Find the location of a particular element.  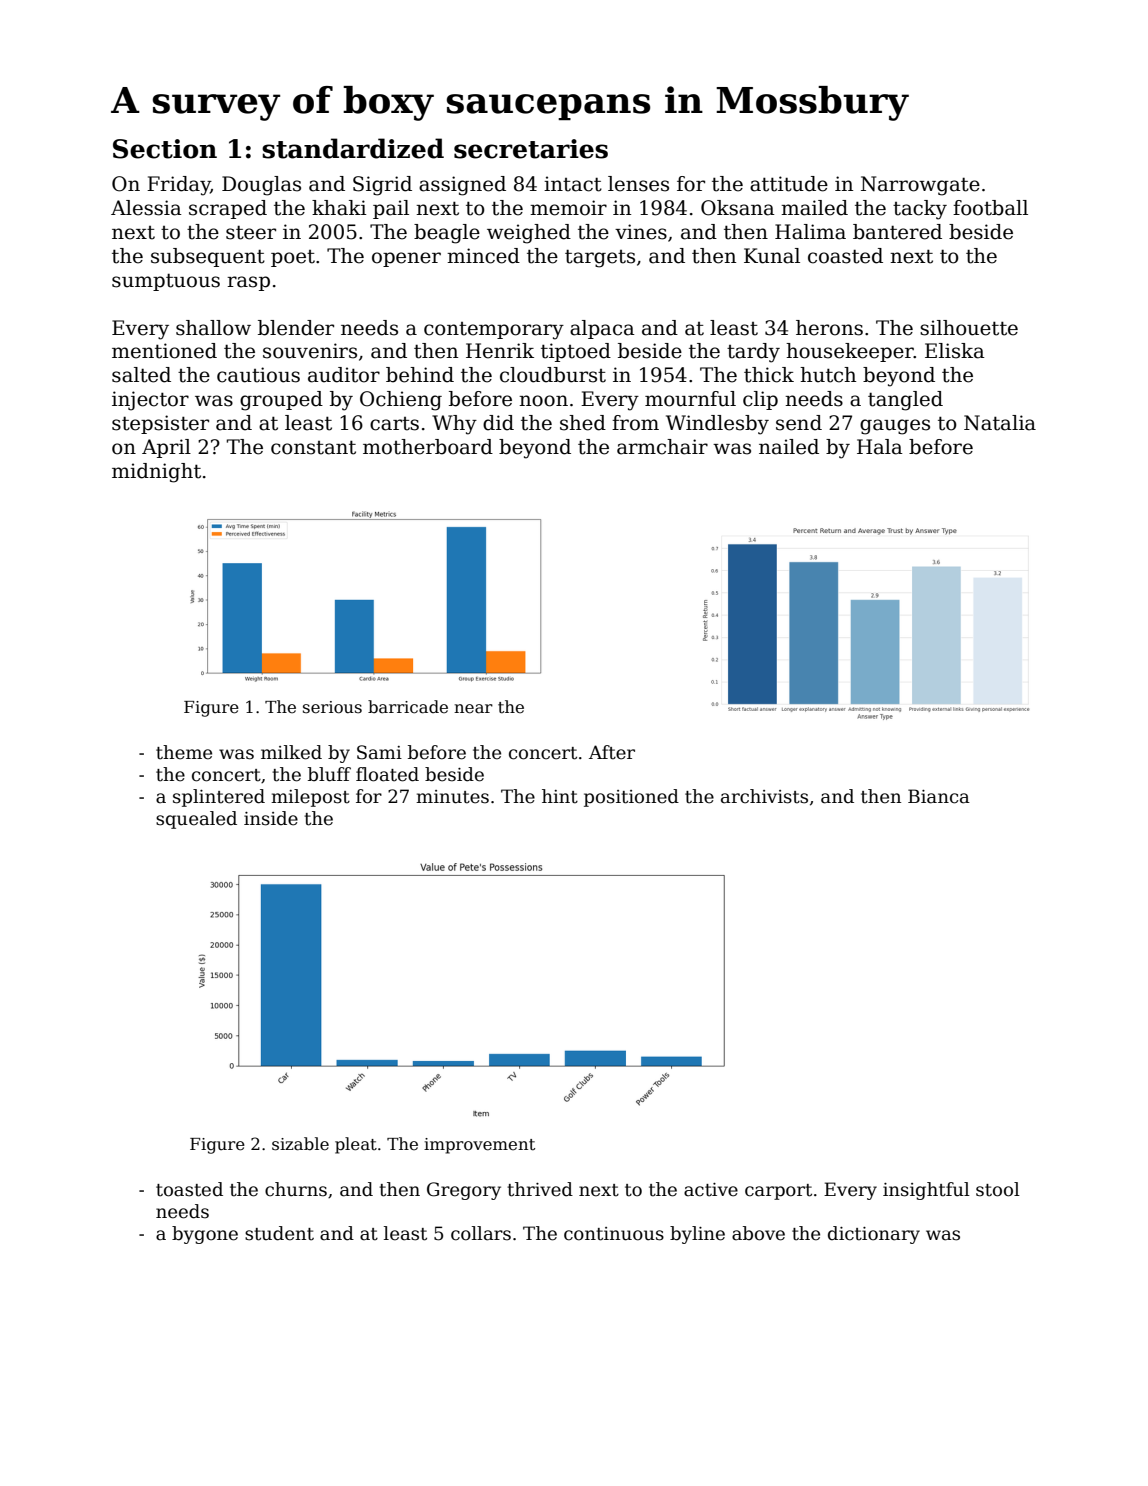

student is located at coordinates (279, 1233).
